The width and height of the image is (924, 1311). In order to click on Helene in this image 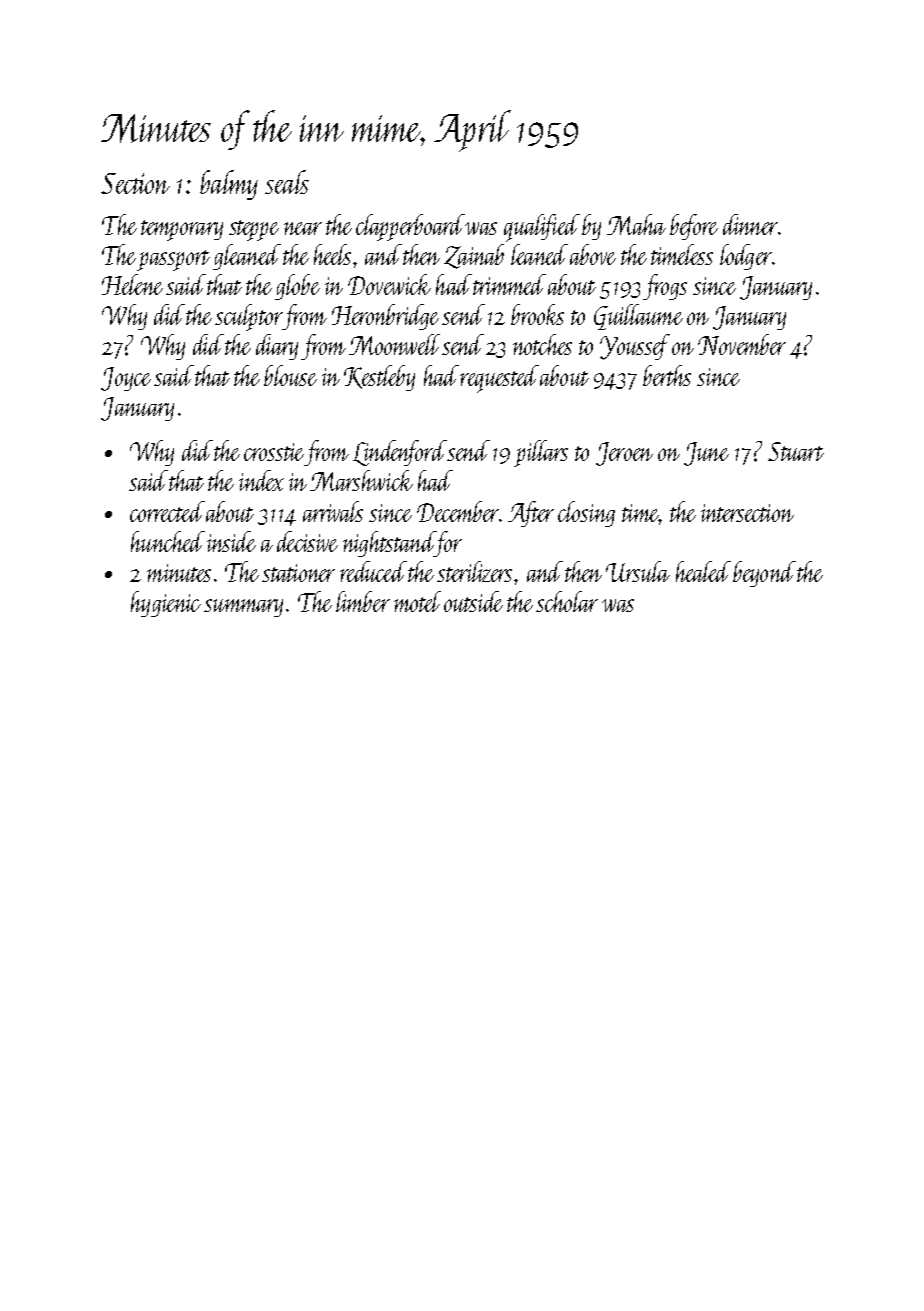, I will do `click(132, 284)`.
